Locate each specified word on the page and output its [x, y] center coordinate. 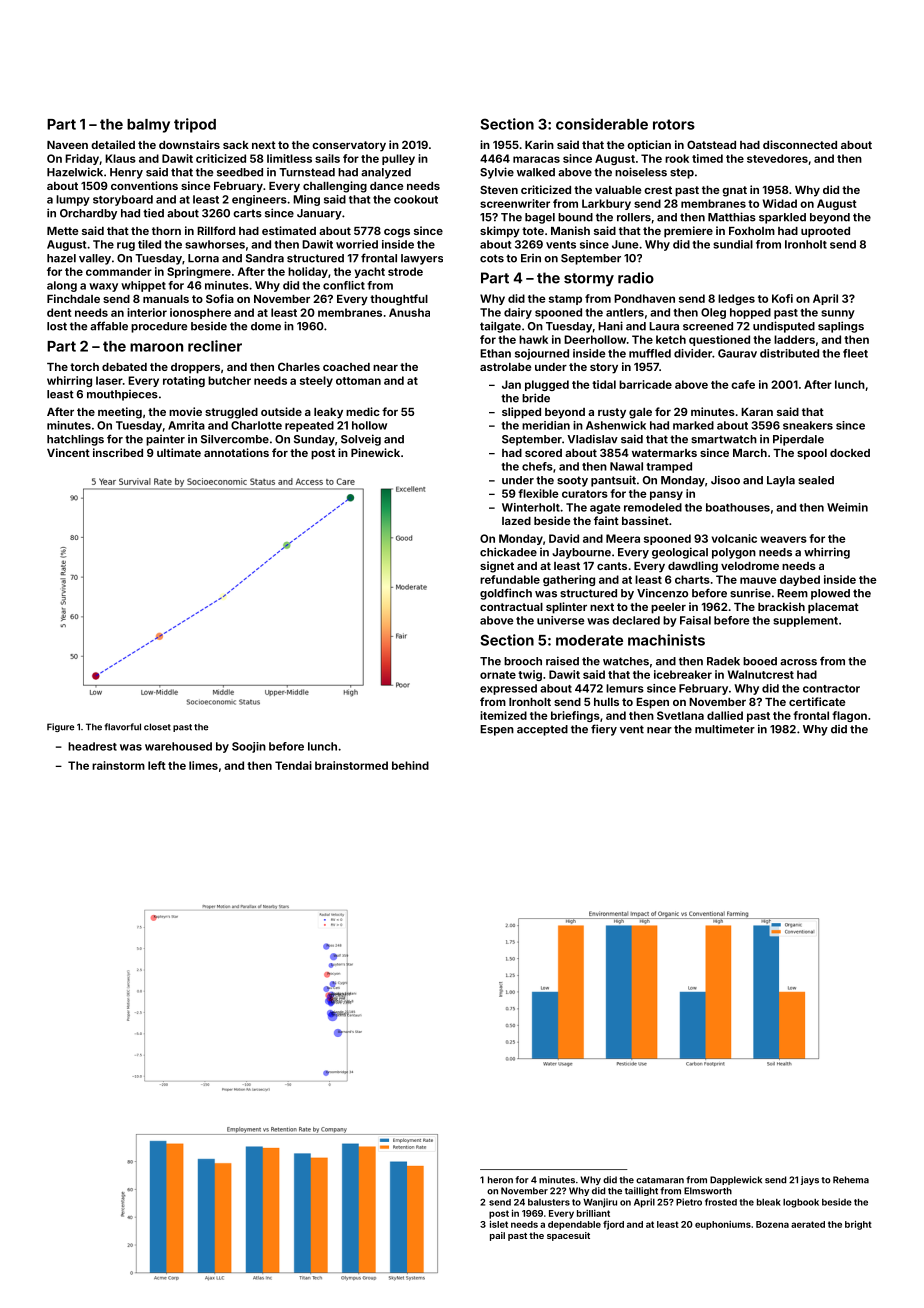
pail [497, 1236]
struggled [231, 413]
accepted [542, 730]
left [157, 765]
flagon [849, 716]
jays [810, 1180]
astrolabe [506, 367]
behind [410, 765]
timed [707, 158]
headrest [92, 746]
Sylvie [497, 173]
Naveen [67, 145]
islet [499, 1224]
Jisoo [725, 480]
